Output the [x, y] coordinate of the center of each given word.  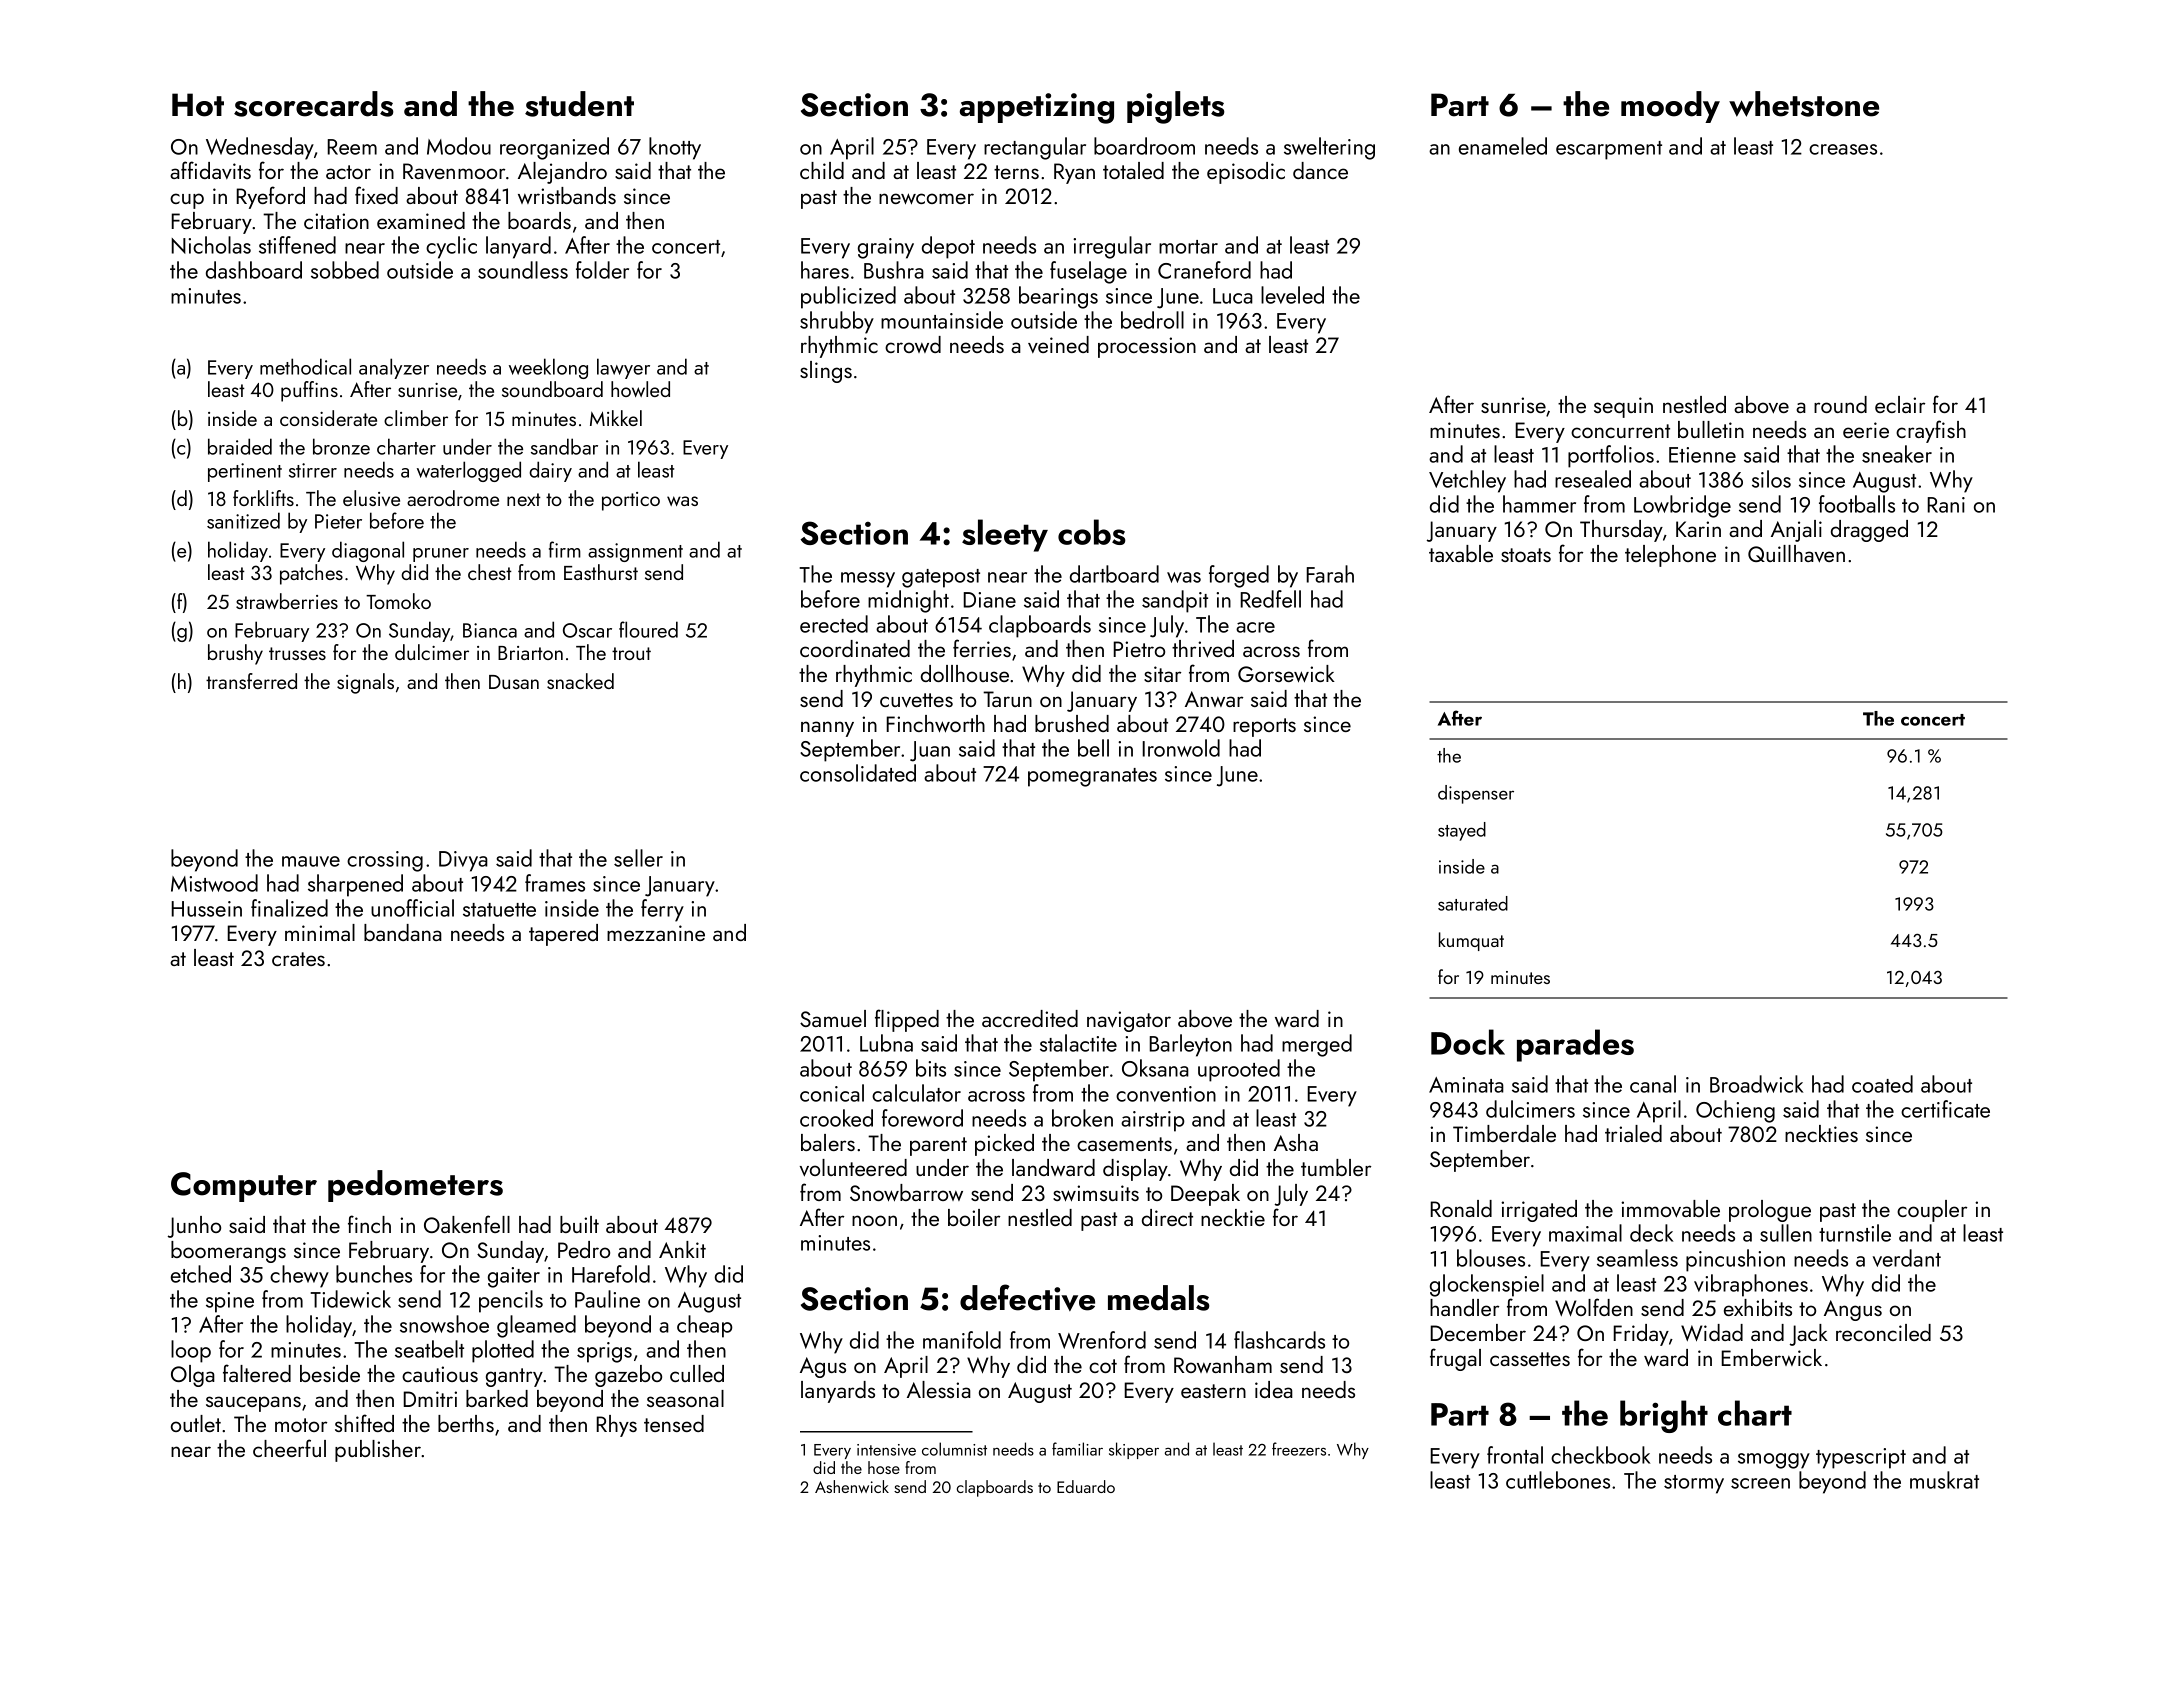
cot [1103, 1366]
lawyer [623, 368]
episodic [1246, 173]
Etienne [1702, 455]
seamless [1637, 1258]
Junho [194, 1227]
